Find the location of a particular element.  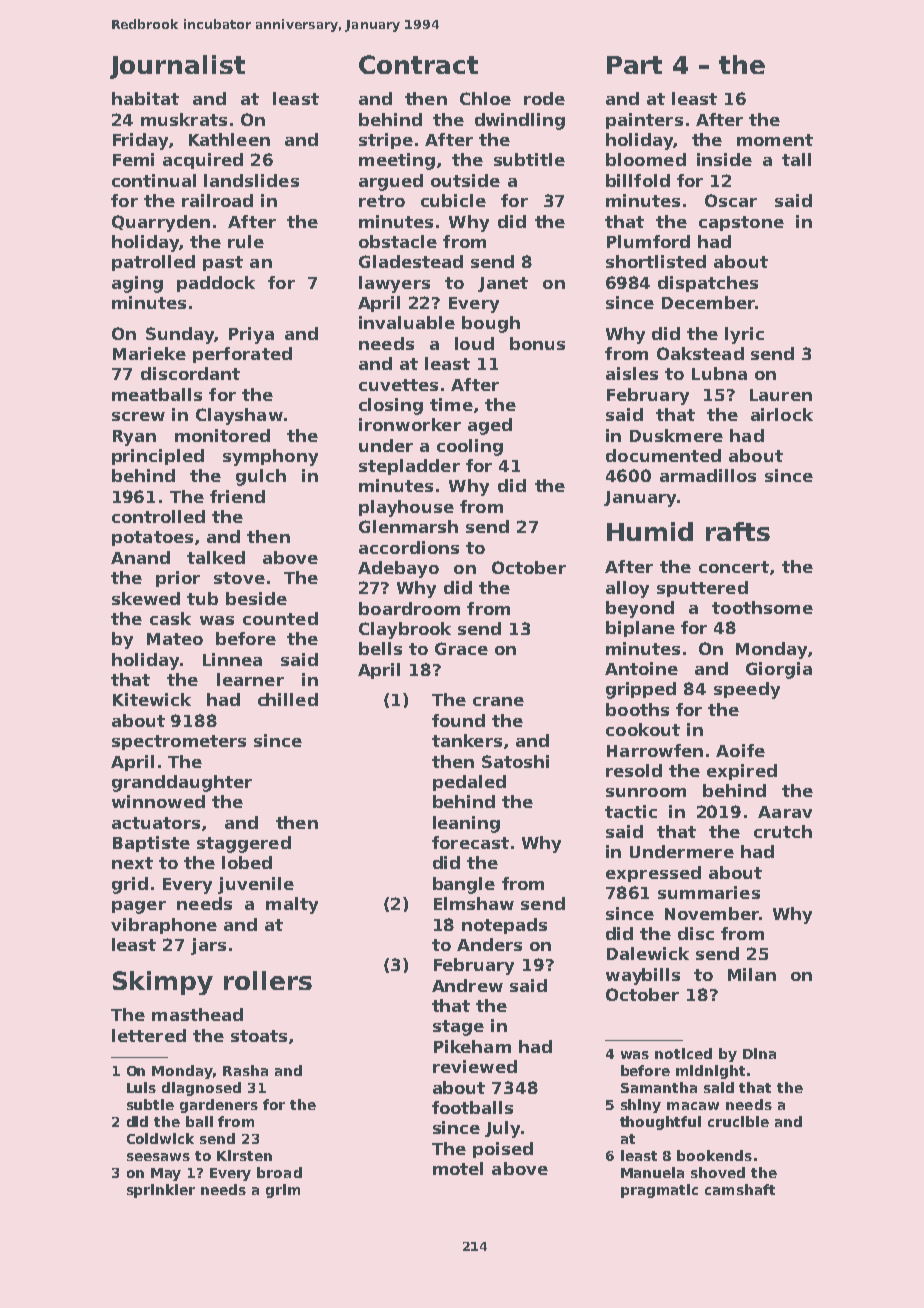

time is located at coordinates (451, 404).
